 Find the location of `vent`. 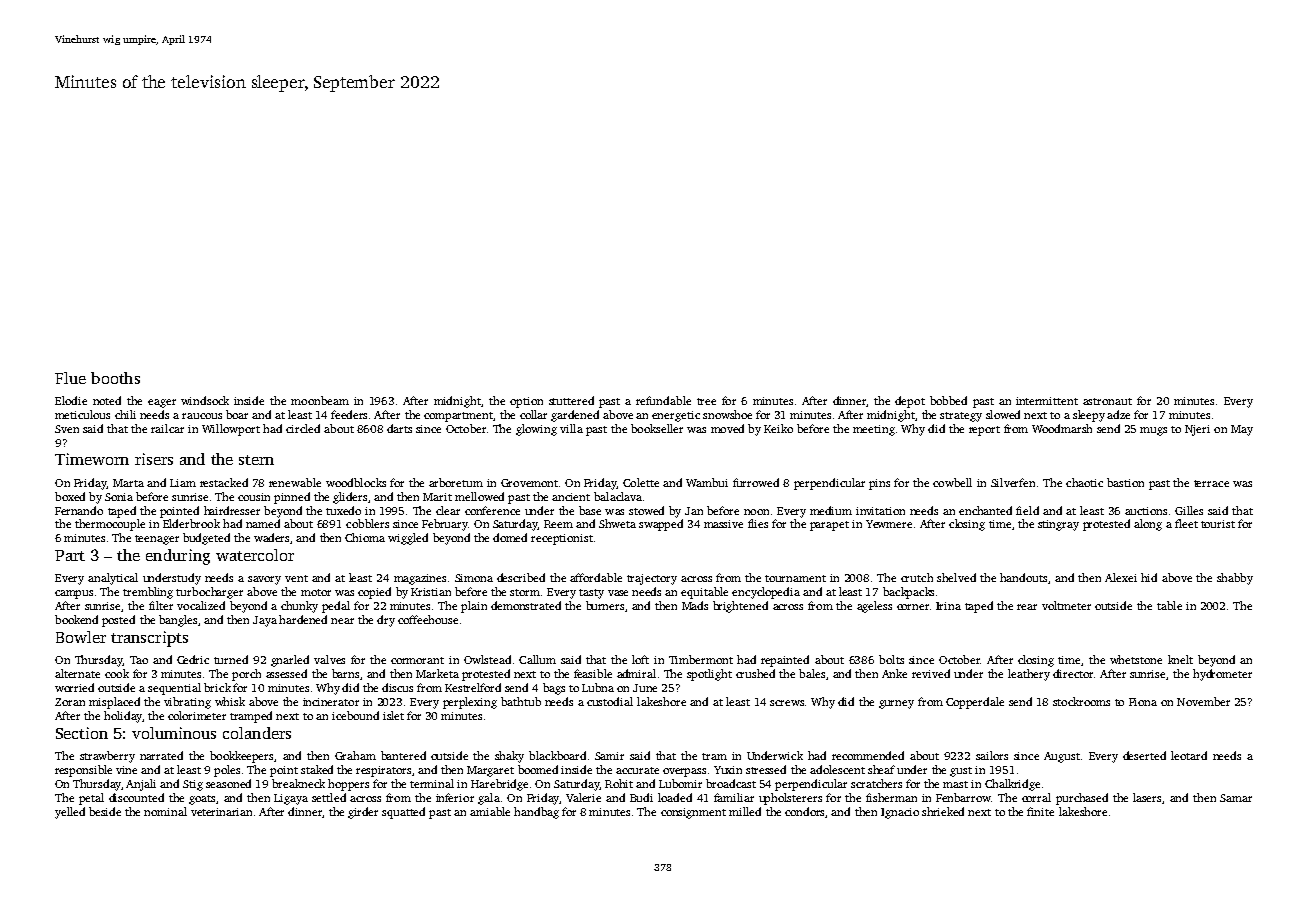

vent is located at coordinates (296, 578).
